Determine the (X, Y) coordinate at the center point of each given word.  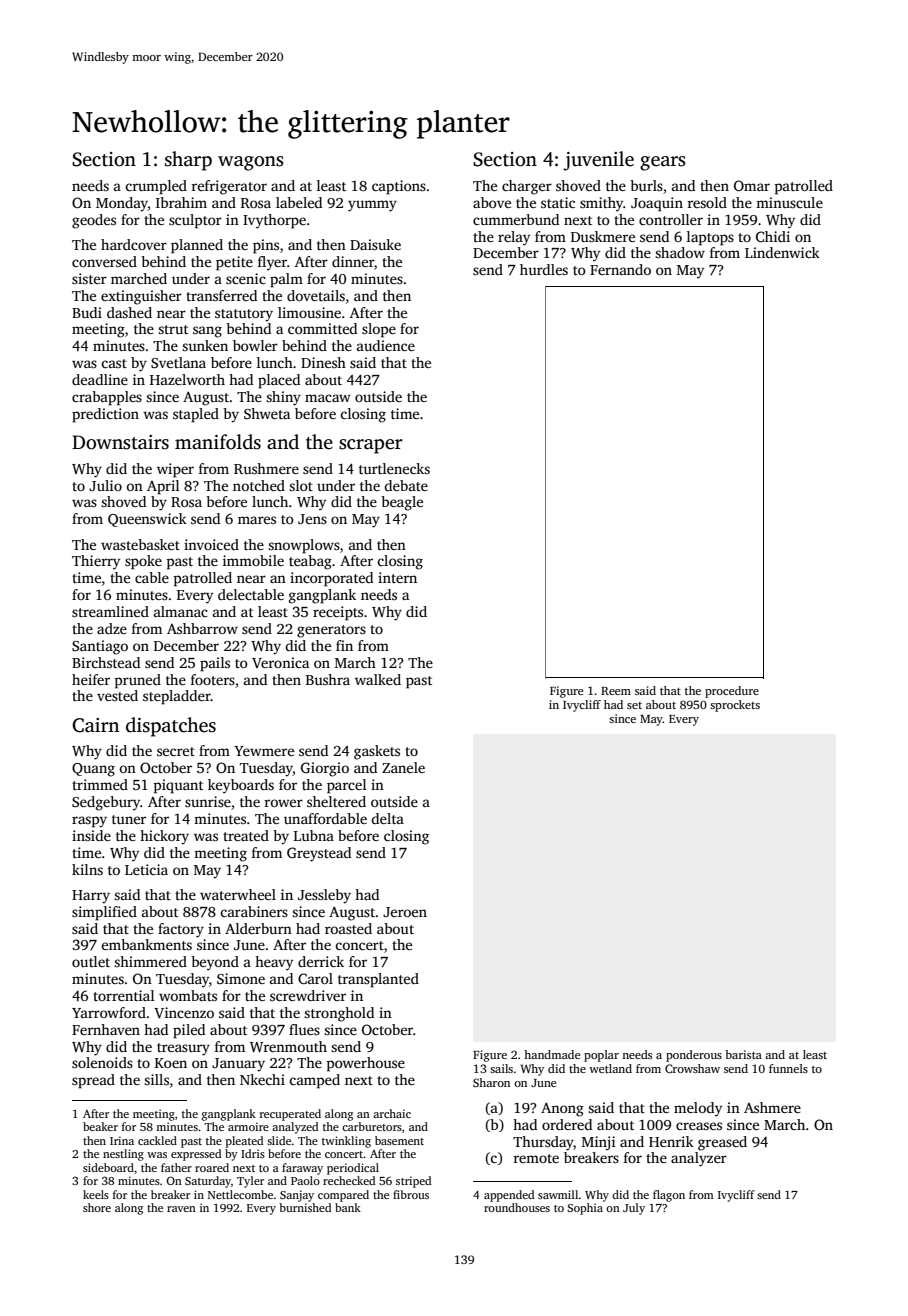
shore (97, 1207)
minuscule (789, 202)
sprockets (735, 706)
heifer (91, 679)
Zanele (403, 767)
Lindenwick (782, 252)
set (634, 705)
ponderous (694, 1056)
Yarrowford (109, 1012)
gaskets (377, 752)
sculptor (195, 221)
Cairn (95, 725)
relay (514, 238)
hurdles (544, 269)
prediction (105, 415)
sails (501, 1068)
